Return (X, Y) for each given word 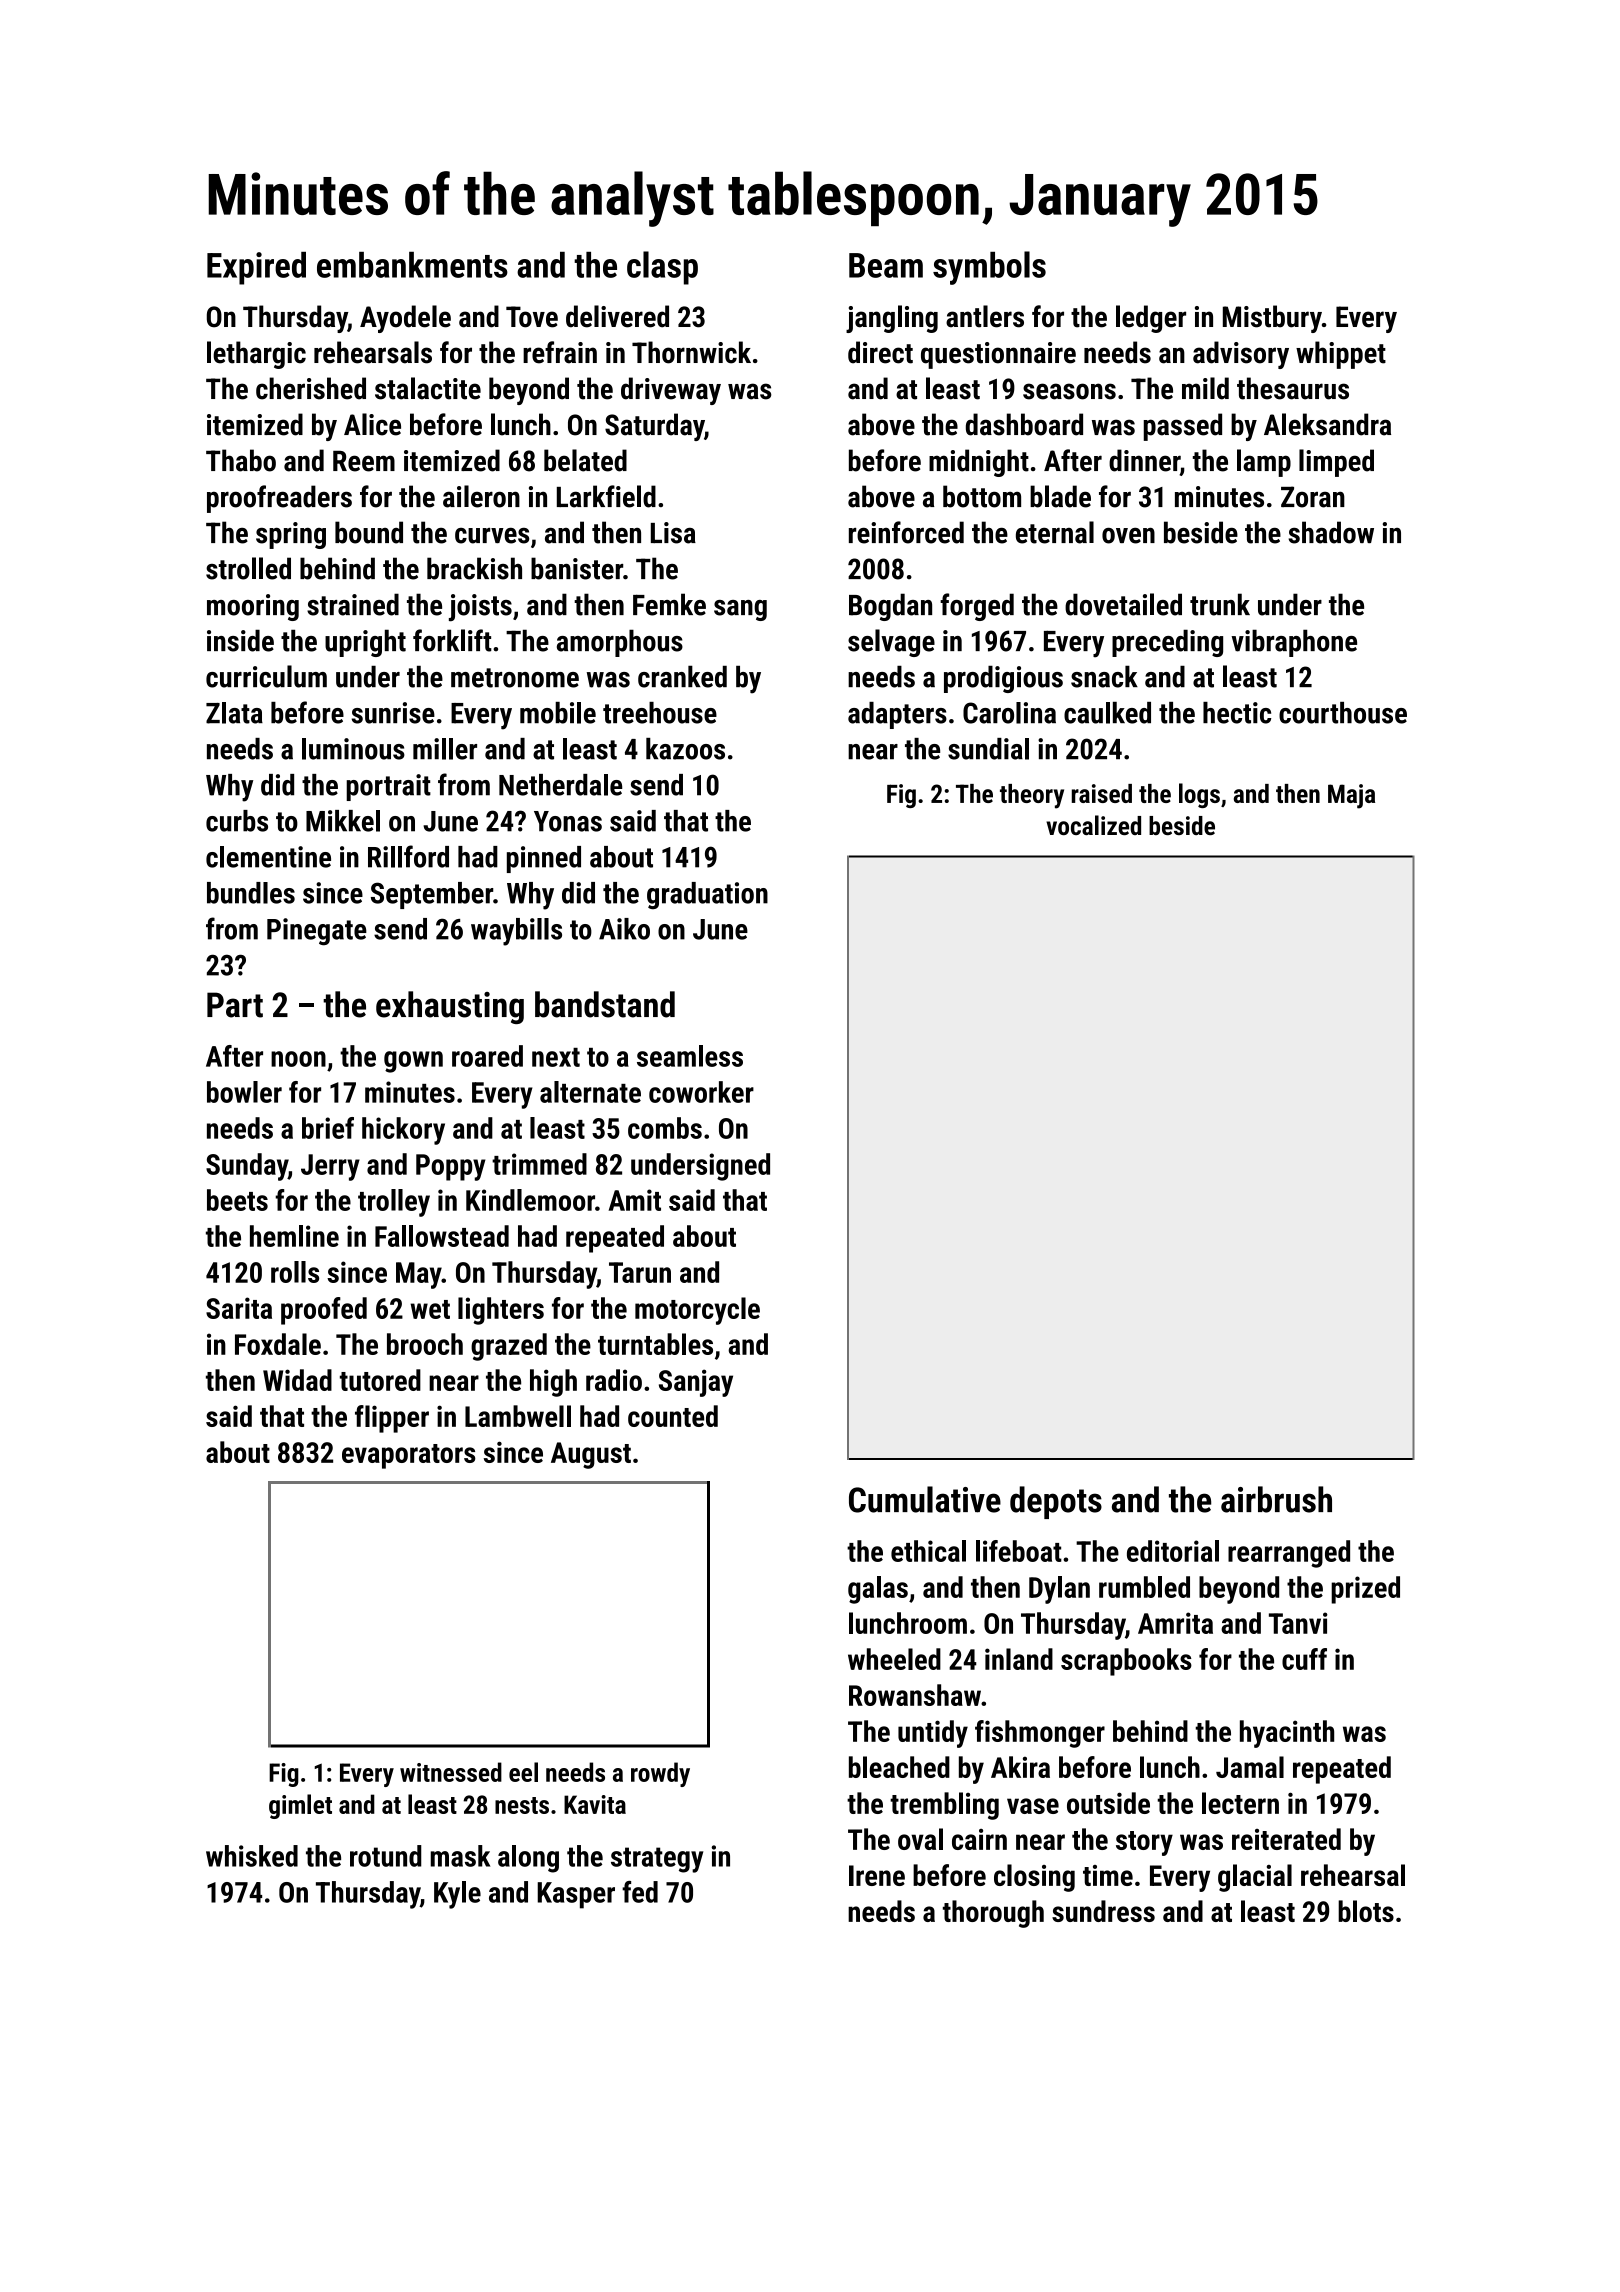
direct (880, 352)
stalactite (428, 388)
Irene (877, 1875)
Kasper (576, 1895)
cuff (1304, 1659)
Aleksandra (1327, 424)
